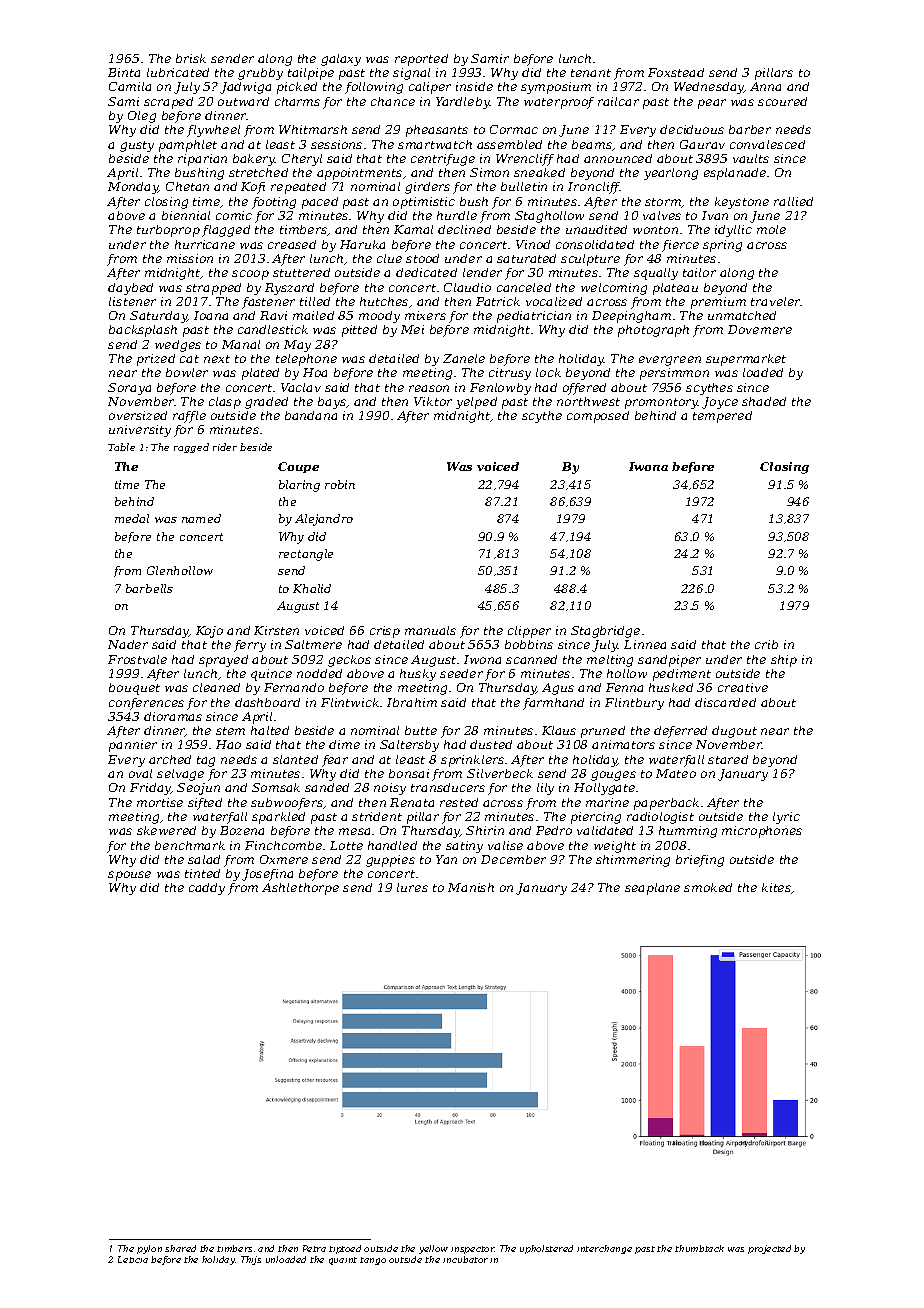 The width and height of the document is (924, 1308). Describe the element at coordinates (662, 215) in the document. I see `valves` at that location.
